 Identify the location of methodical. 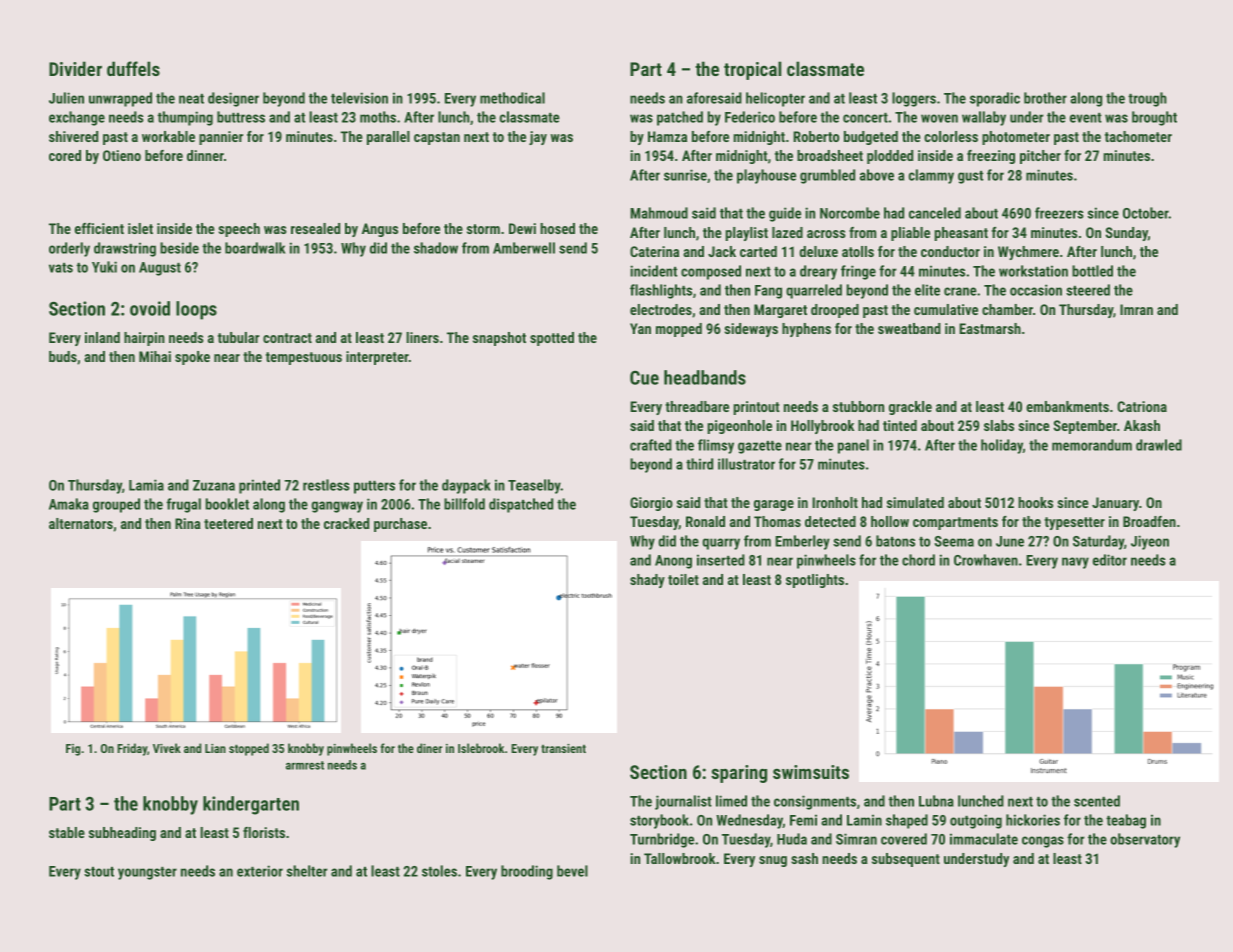
(512, 98).
